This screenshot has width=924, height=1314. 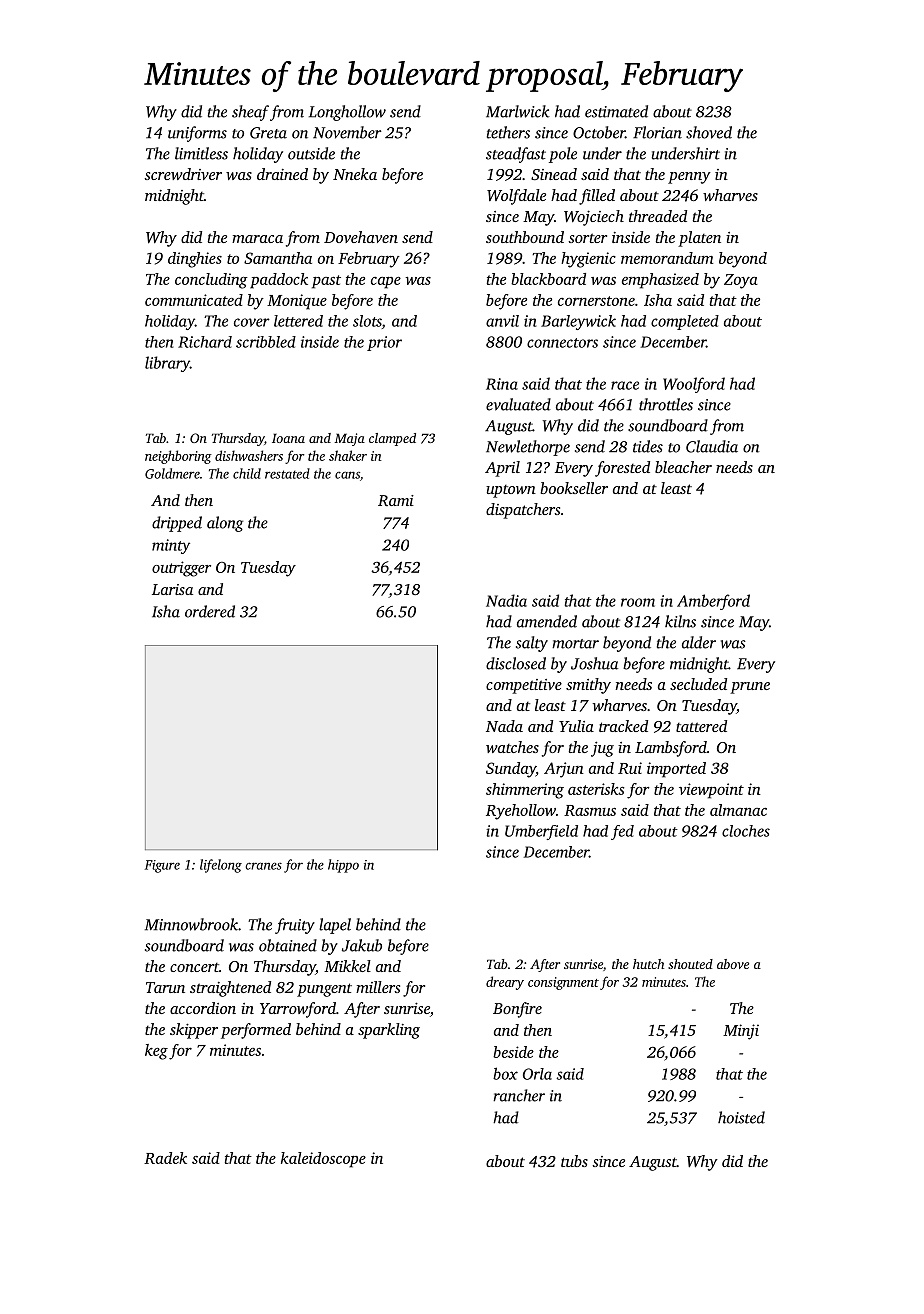 What do you see at coordinates (250, 113) in the screenshot?
I see `sheaf` at bounding box center [250, 113].
